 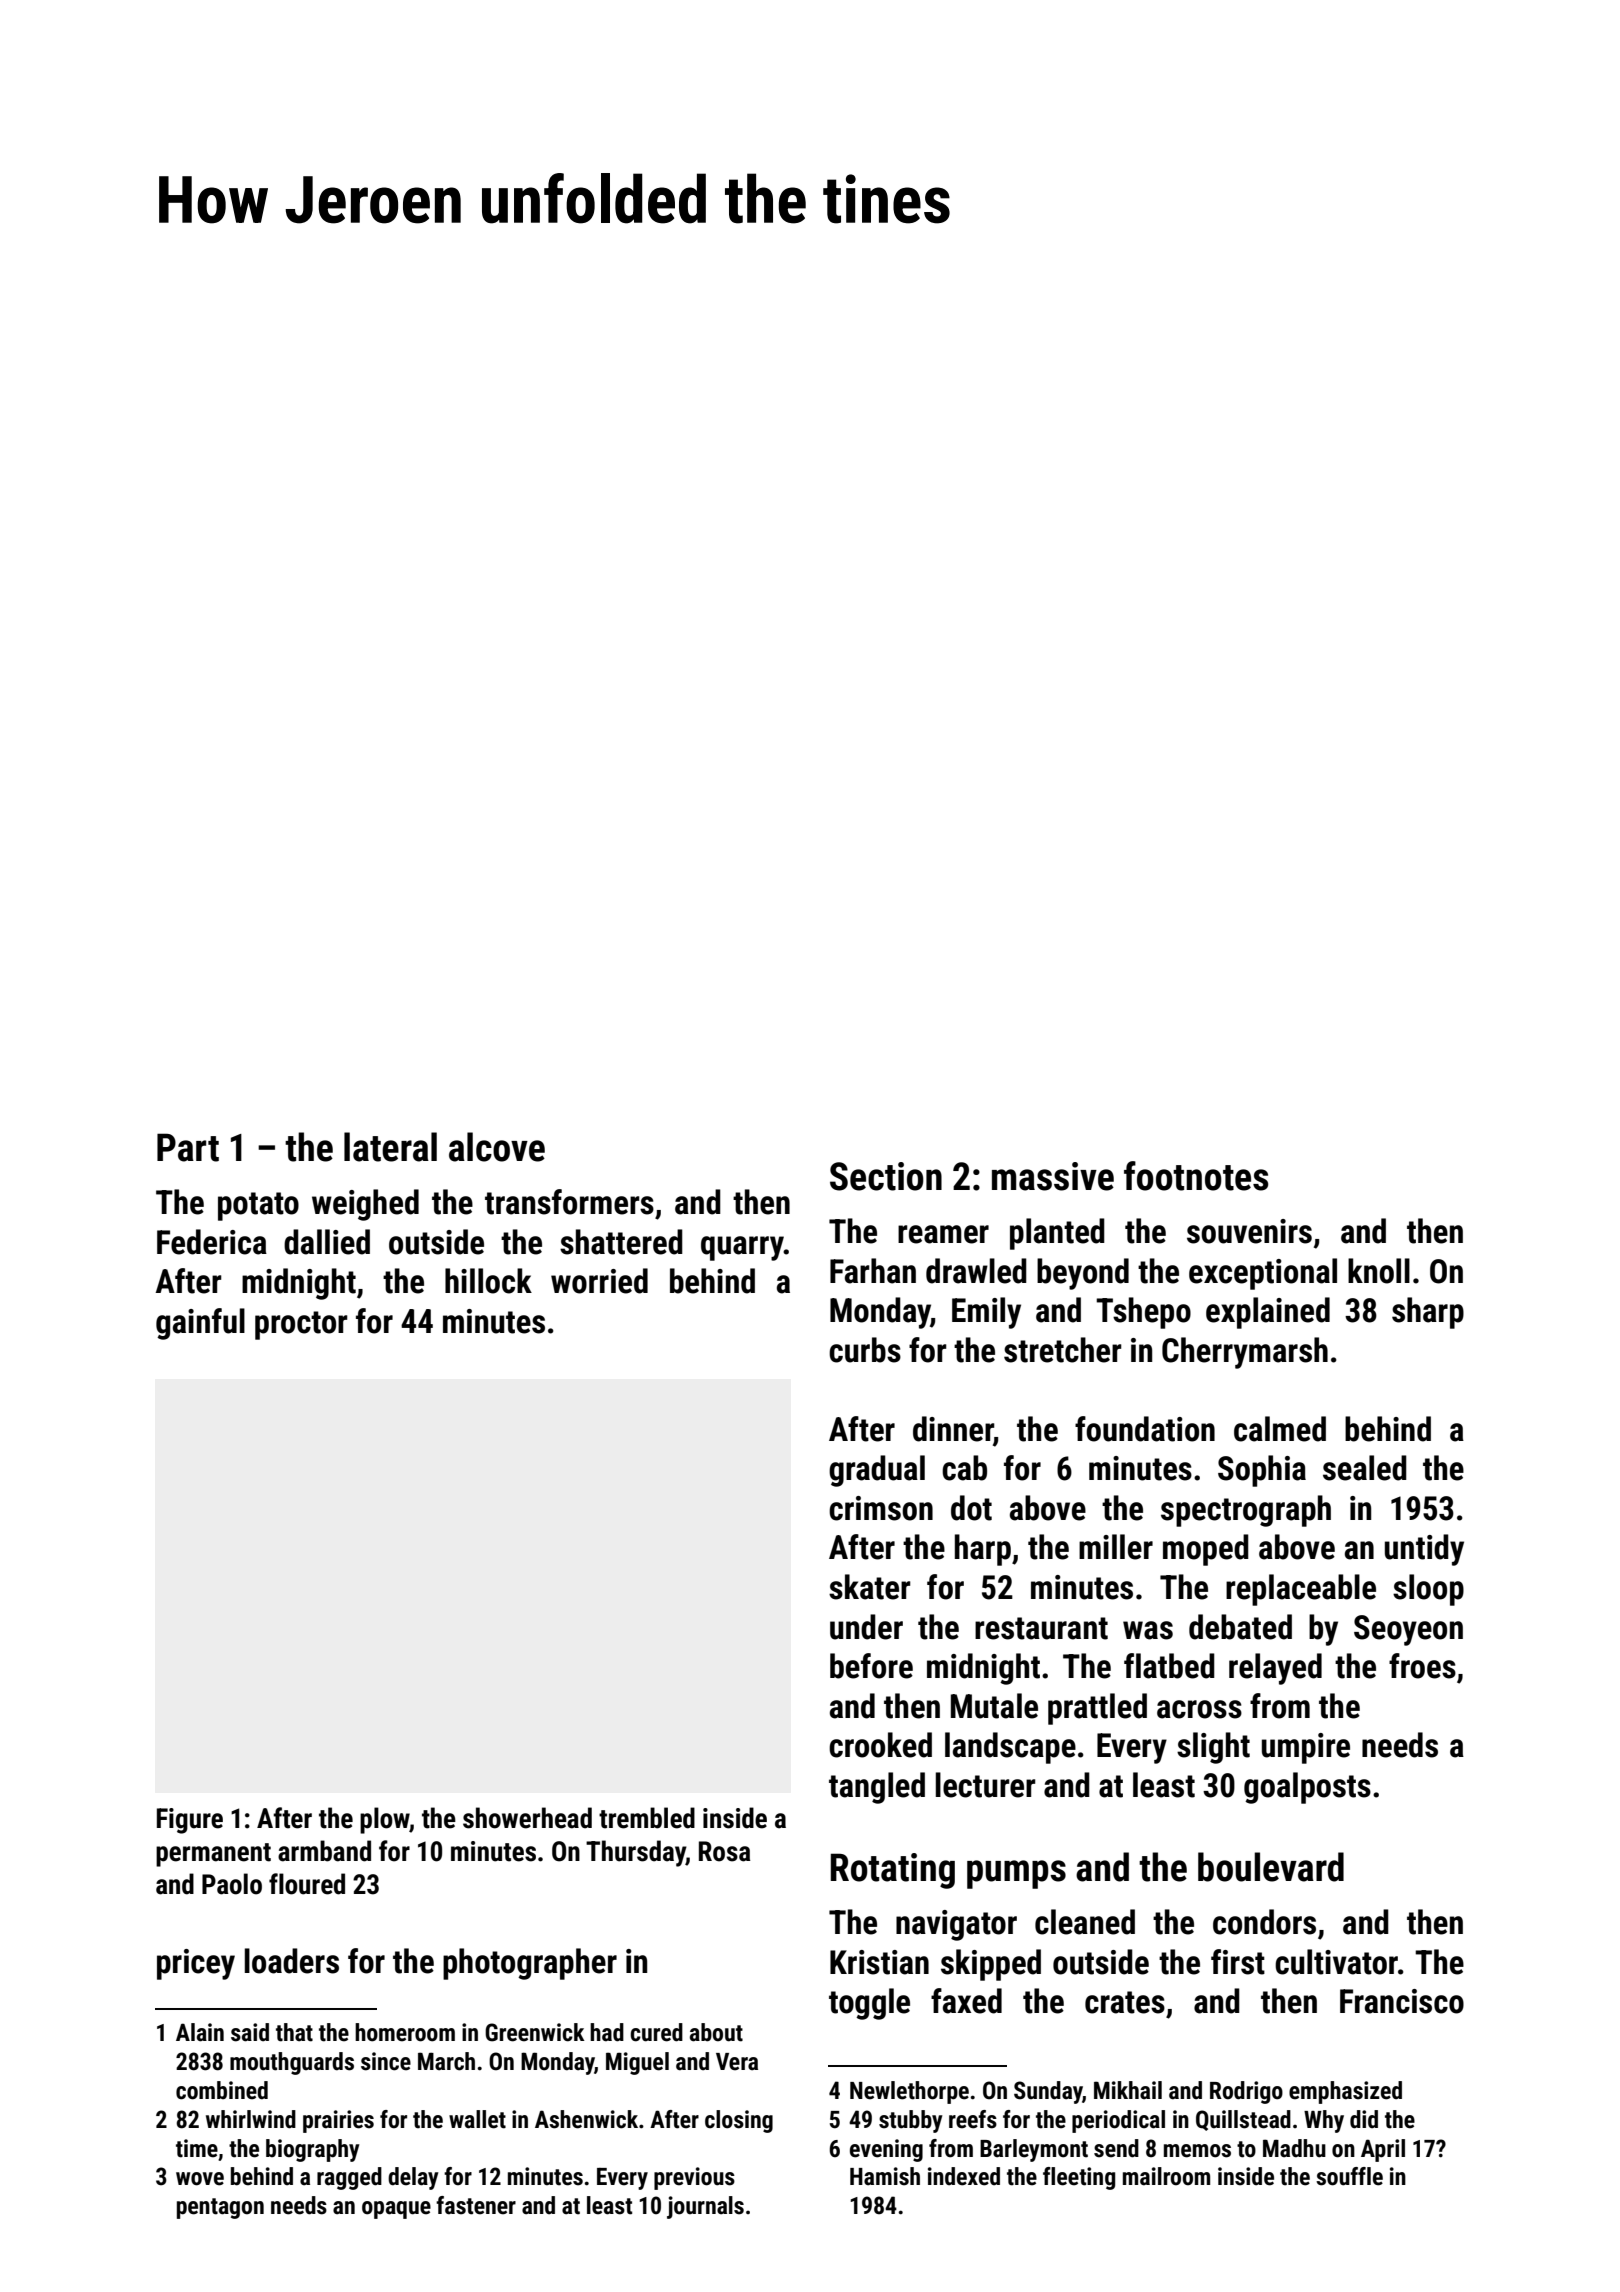 What do you see at coordinates (871, 1666) in the screenshot?
I see `before` at bounding box center [871, 1666].
